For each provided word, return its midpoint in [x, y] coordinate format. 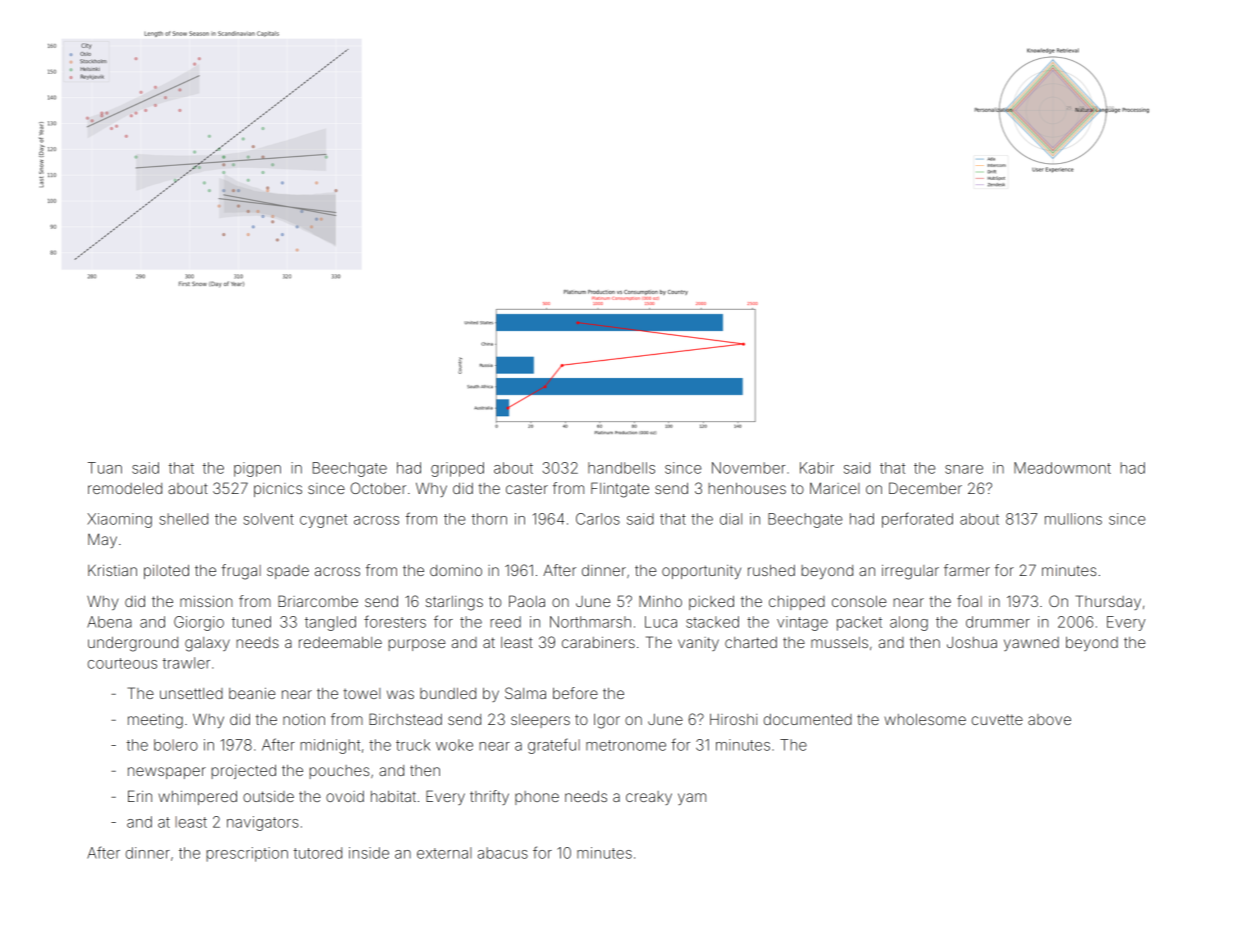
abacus [503, 853]
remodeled [125, 488]
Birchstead [405, 719]
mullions [1073, 519]
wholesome [925, 719]
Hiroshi [733, 719]
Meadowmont [1062, 468]
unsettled [191, 693]
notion [304, 719]
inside [369, 853]
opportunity [701, 572]
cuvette [997, 719]
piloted [166, 572]
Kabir [817, 468]
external [444, 853]
